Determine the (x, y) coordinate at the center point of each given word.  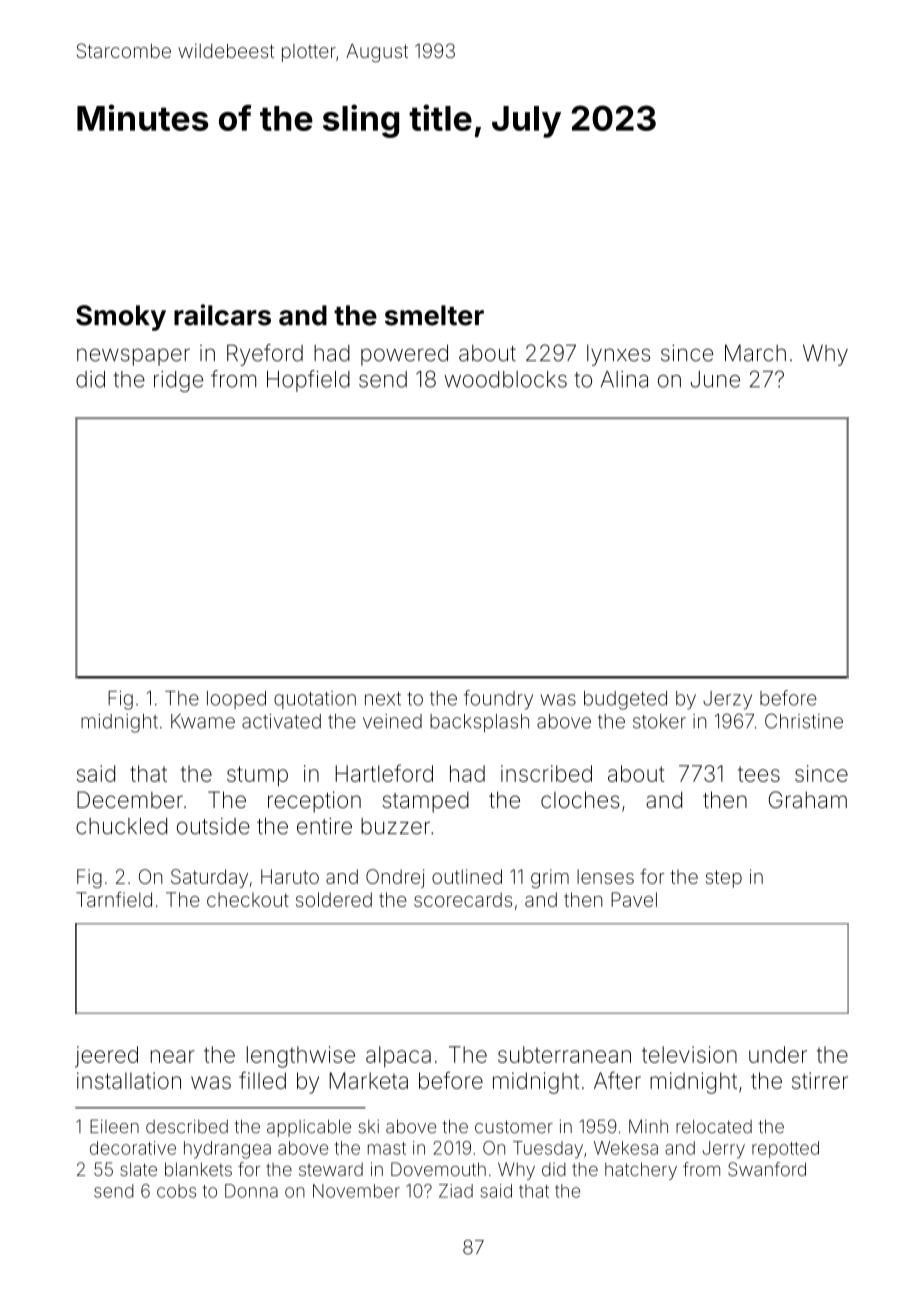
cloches (580, 799)
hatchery (641, 1171)
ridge (178, 381)
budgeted (625, 700)
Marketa (368, 1080)
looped (236, 700)
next (383, 699)
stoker (659, 721)
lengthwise (301, 1057)
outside (213, 826)
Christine (804, 721)
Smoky (121, 318)
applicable (309, 1128)
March (755, 353)
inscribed (546, 773)
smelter (434, 315)
